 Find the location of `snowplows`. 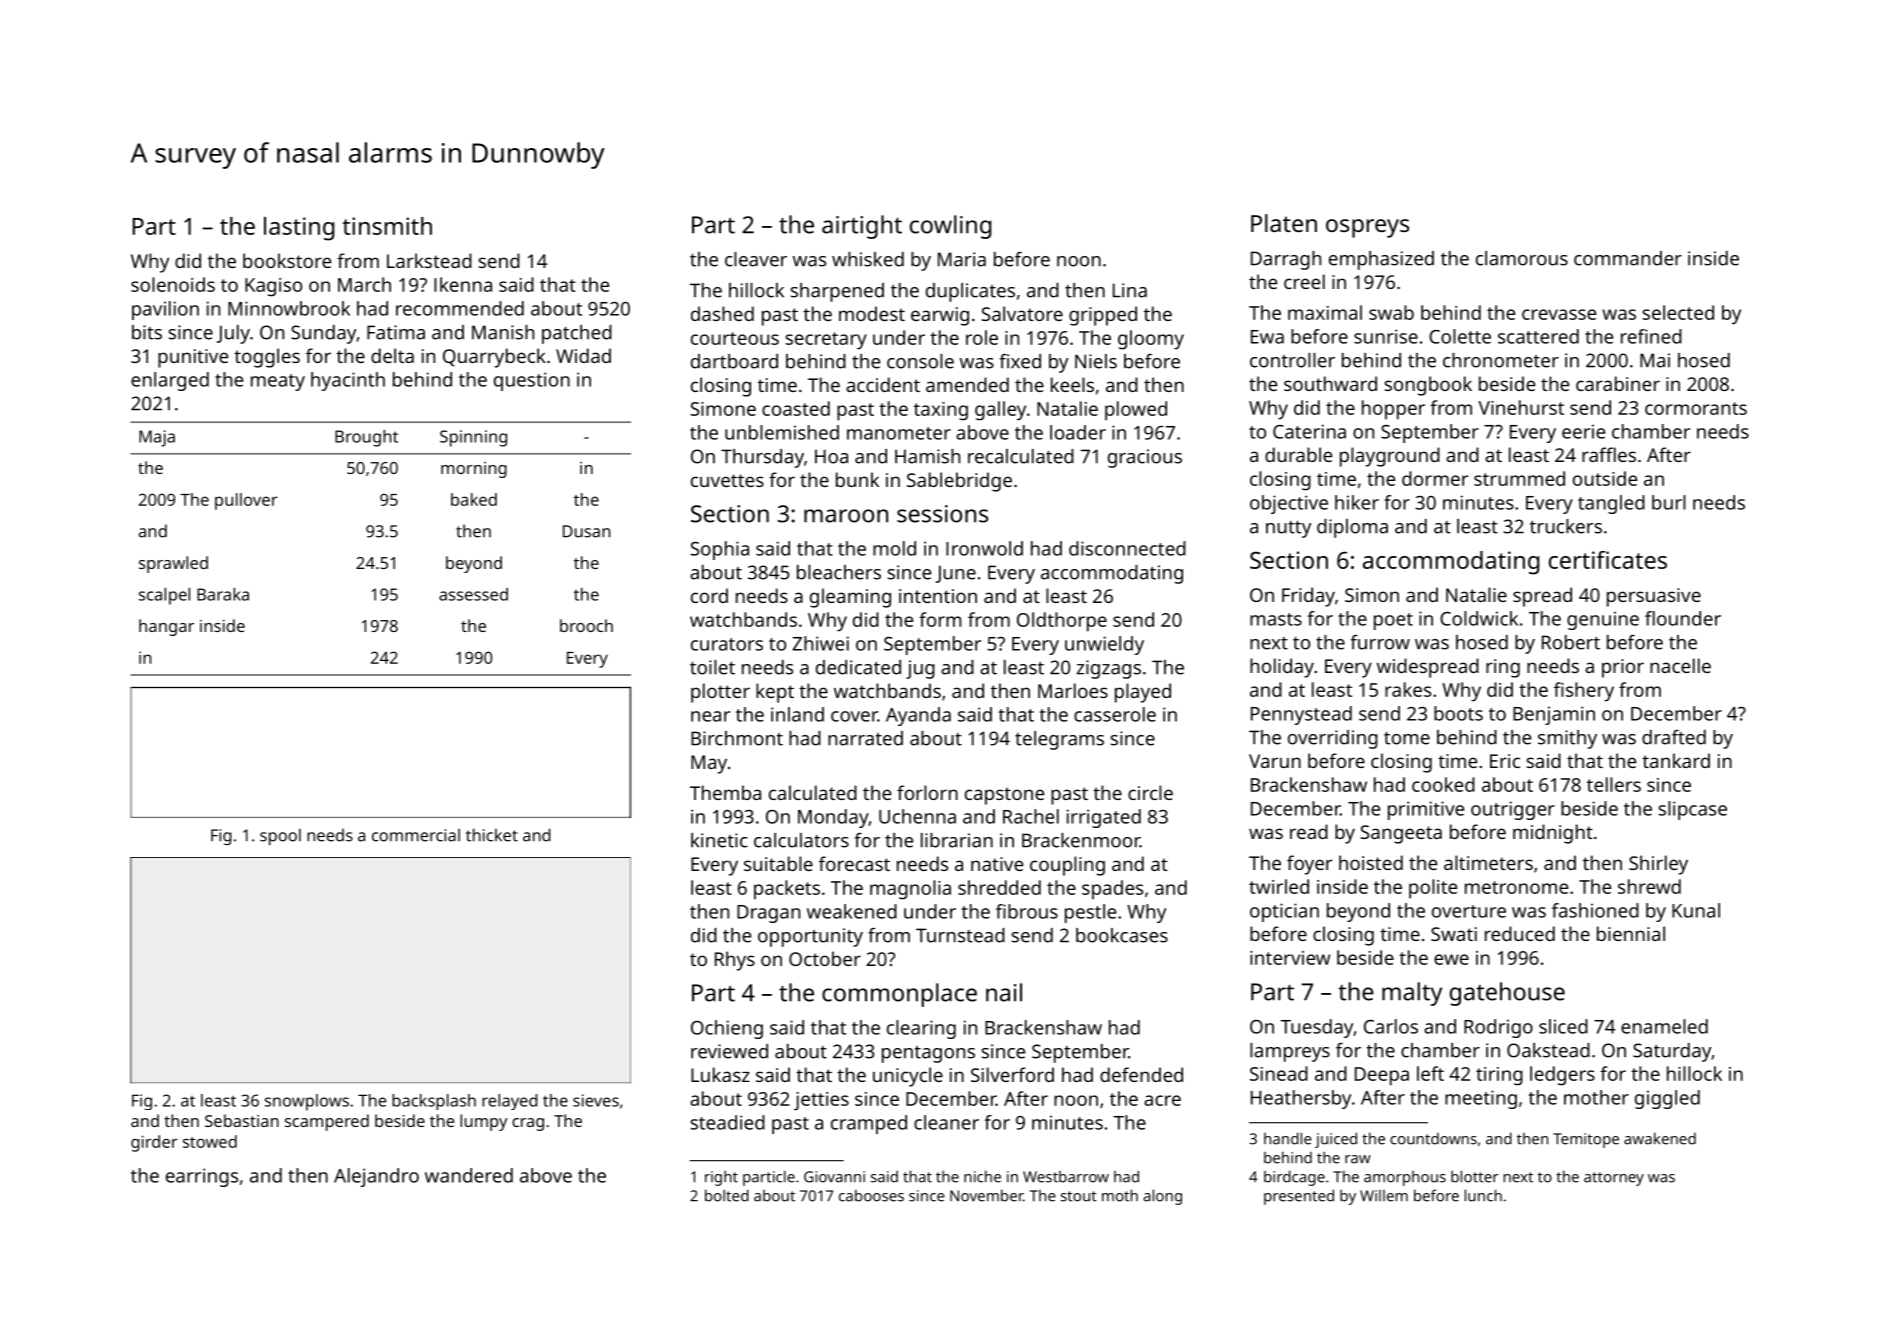

snowplows is located at coordinates (307, 1102).
